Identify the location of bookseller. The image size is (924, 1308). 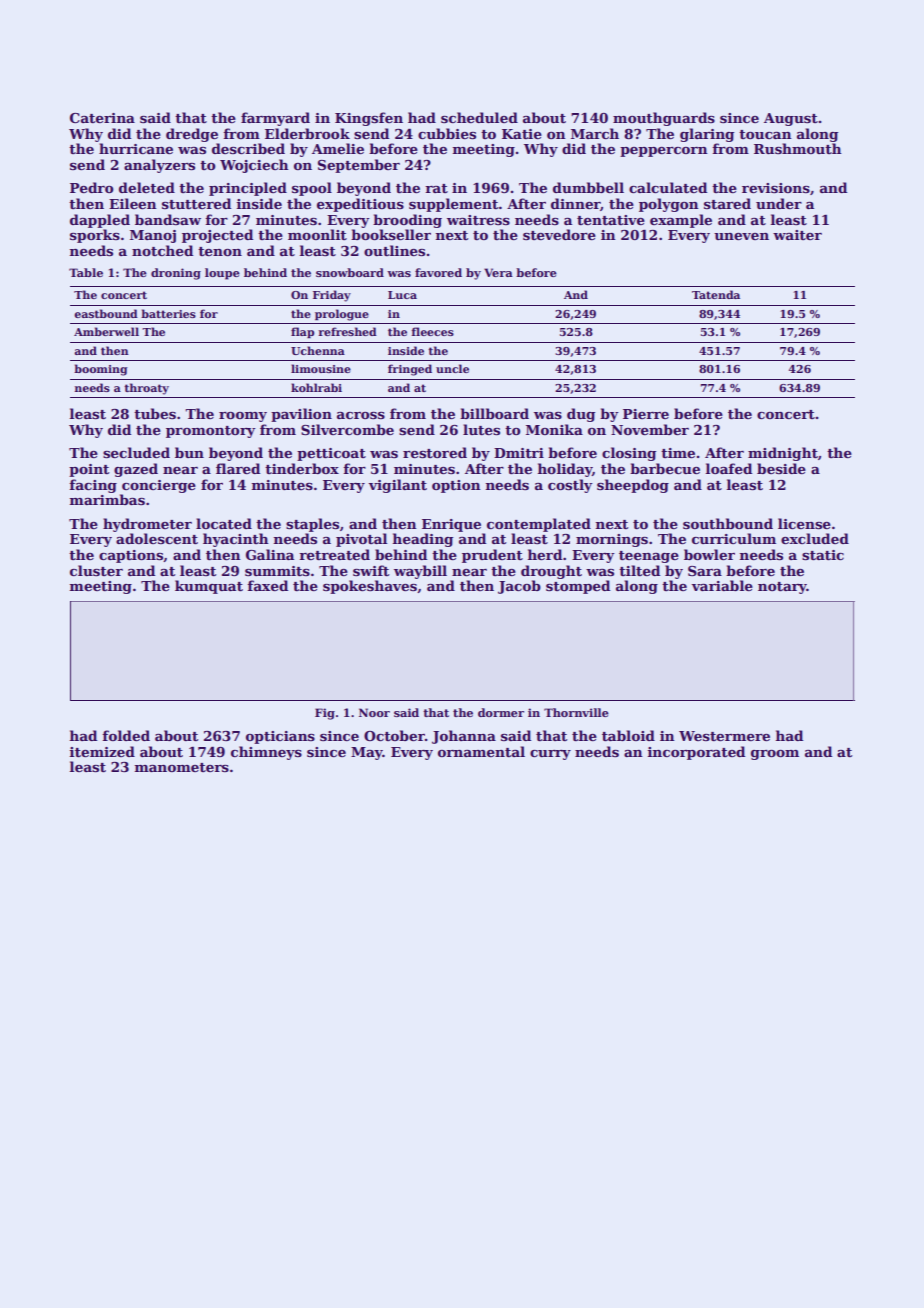
(391, 234).
